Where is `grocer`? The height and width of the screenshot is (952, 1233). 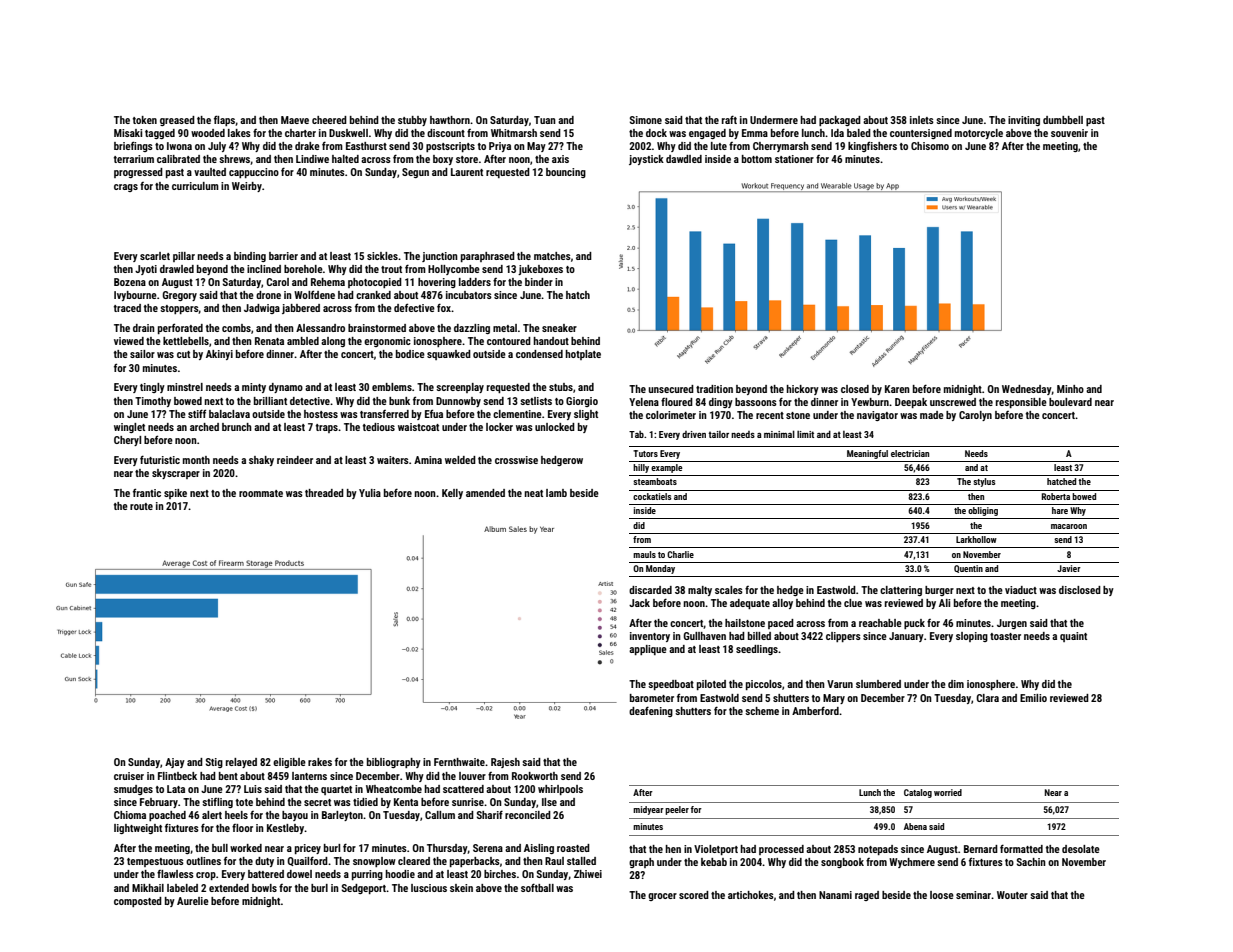
grocer is located at coordinates (662, 897).
